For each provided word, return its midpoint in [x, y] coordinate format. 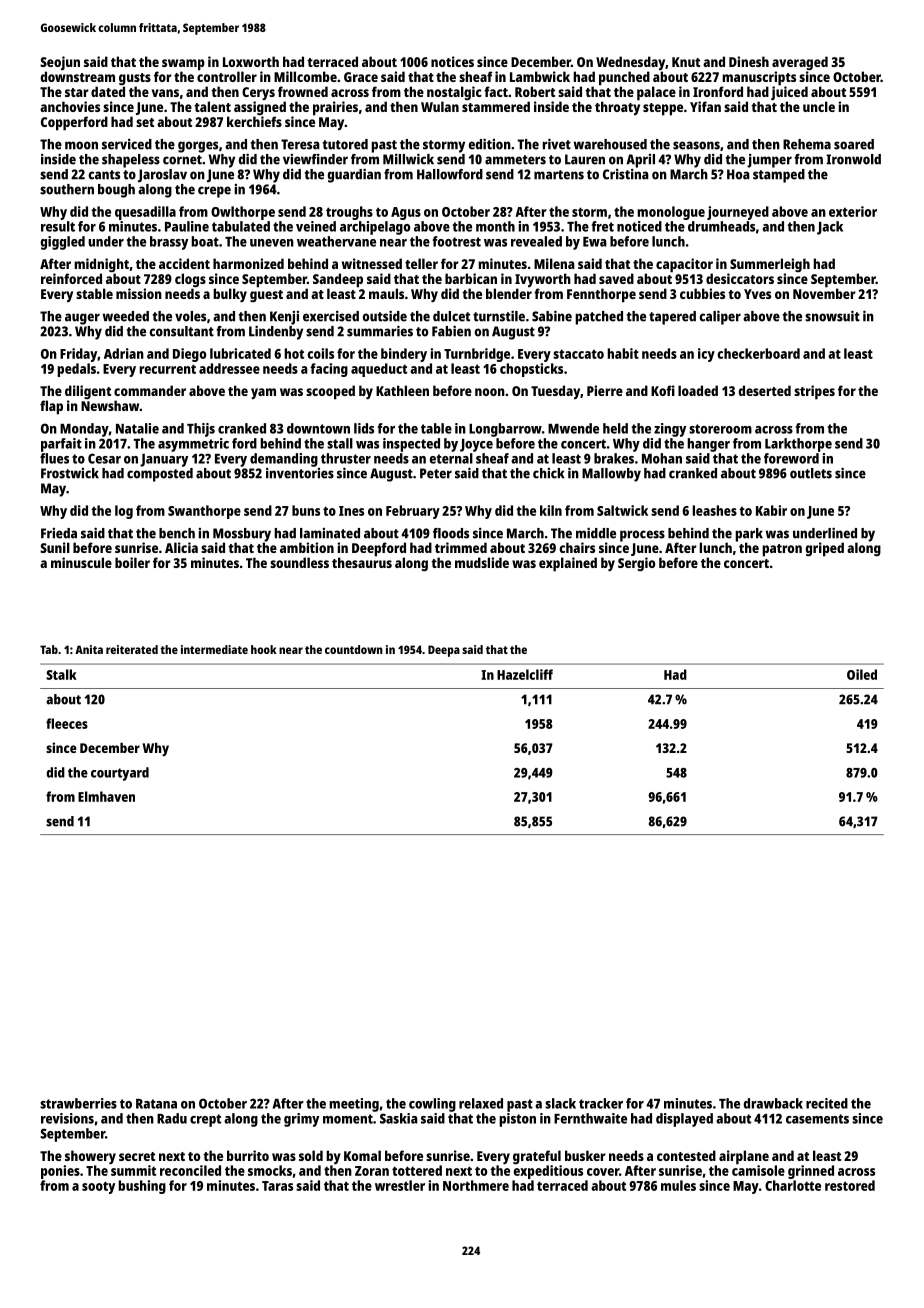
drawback [773, 1103]
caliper [720, 317]
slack [560, 1103]
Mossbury [242, 535]
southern [67, 189]
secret [137, 1156]
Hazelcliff [525, 674]
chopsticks [531, 370]
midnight [101, 265]
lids [364, 428]
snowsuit [832, 316]
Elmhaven [106, 796]
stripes [814, 392]
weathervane [336, 241]
